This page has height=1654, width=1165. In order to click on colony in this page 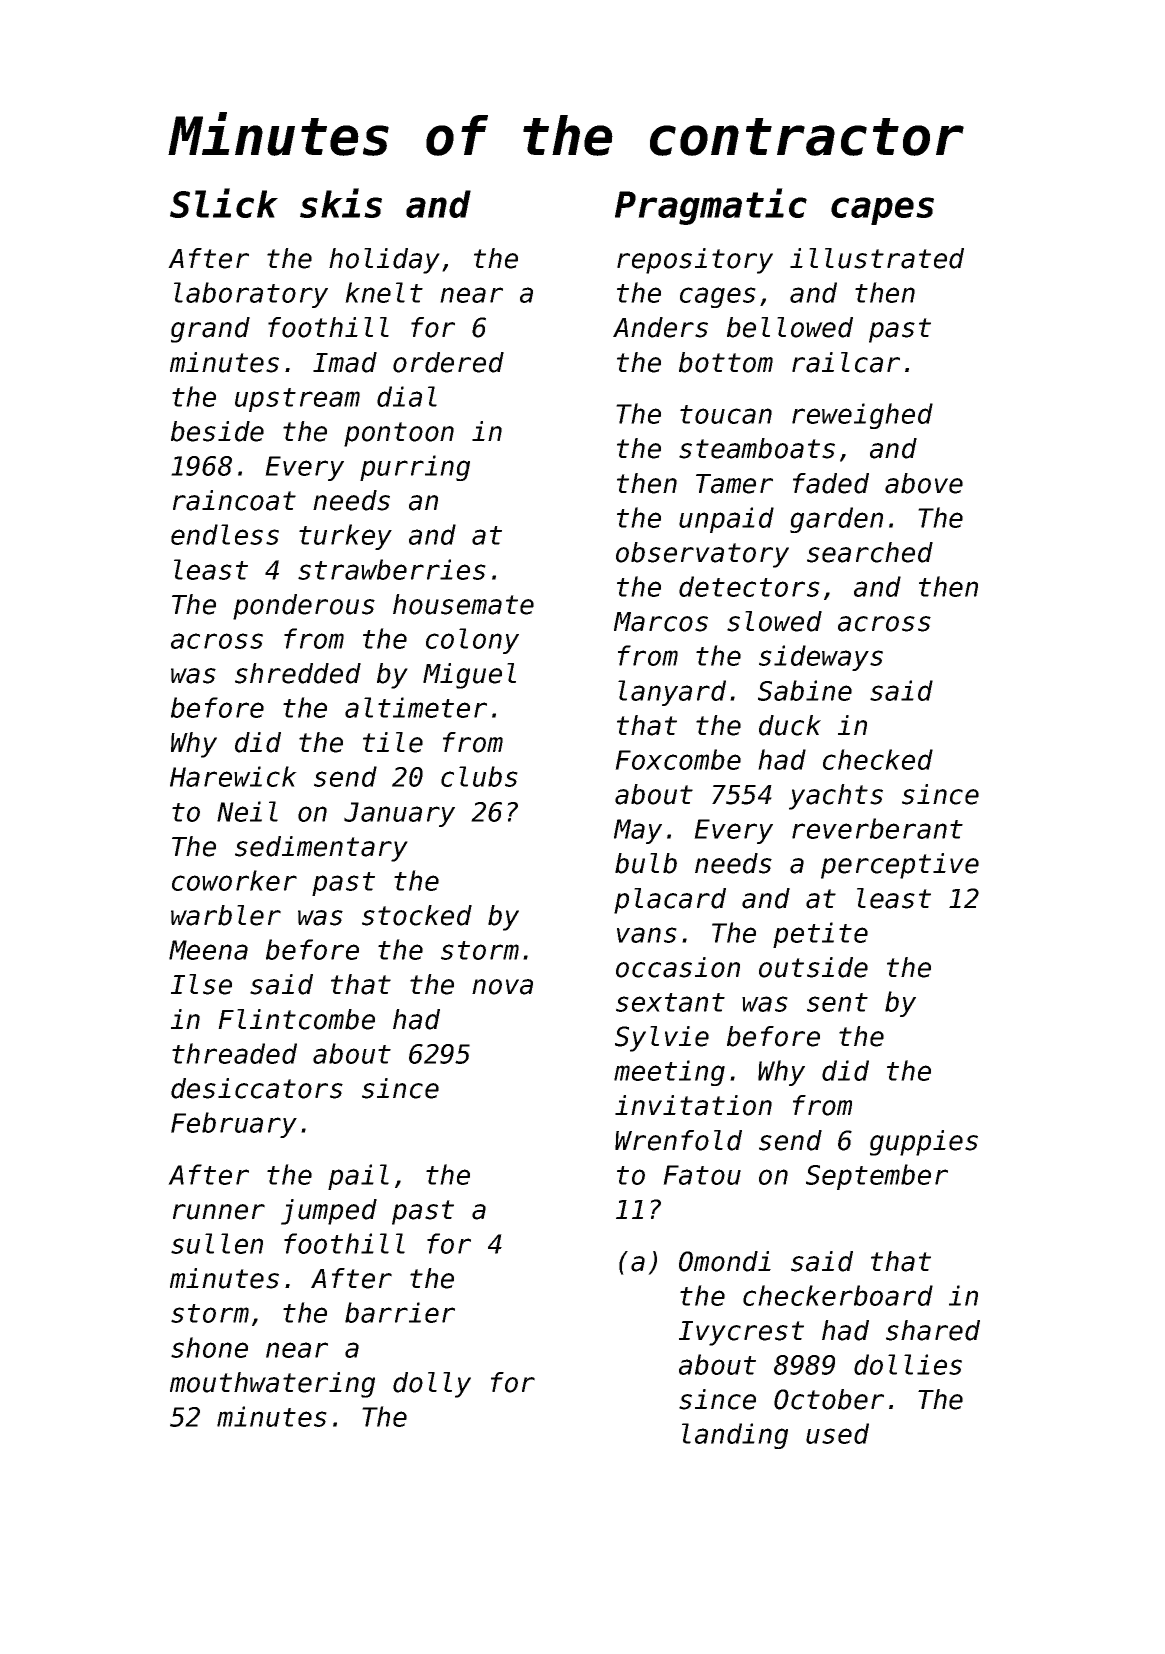, I will do `click(472, 641)`.
